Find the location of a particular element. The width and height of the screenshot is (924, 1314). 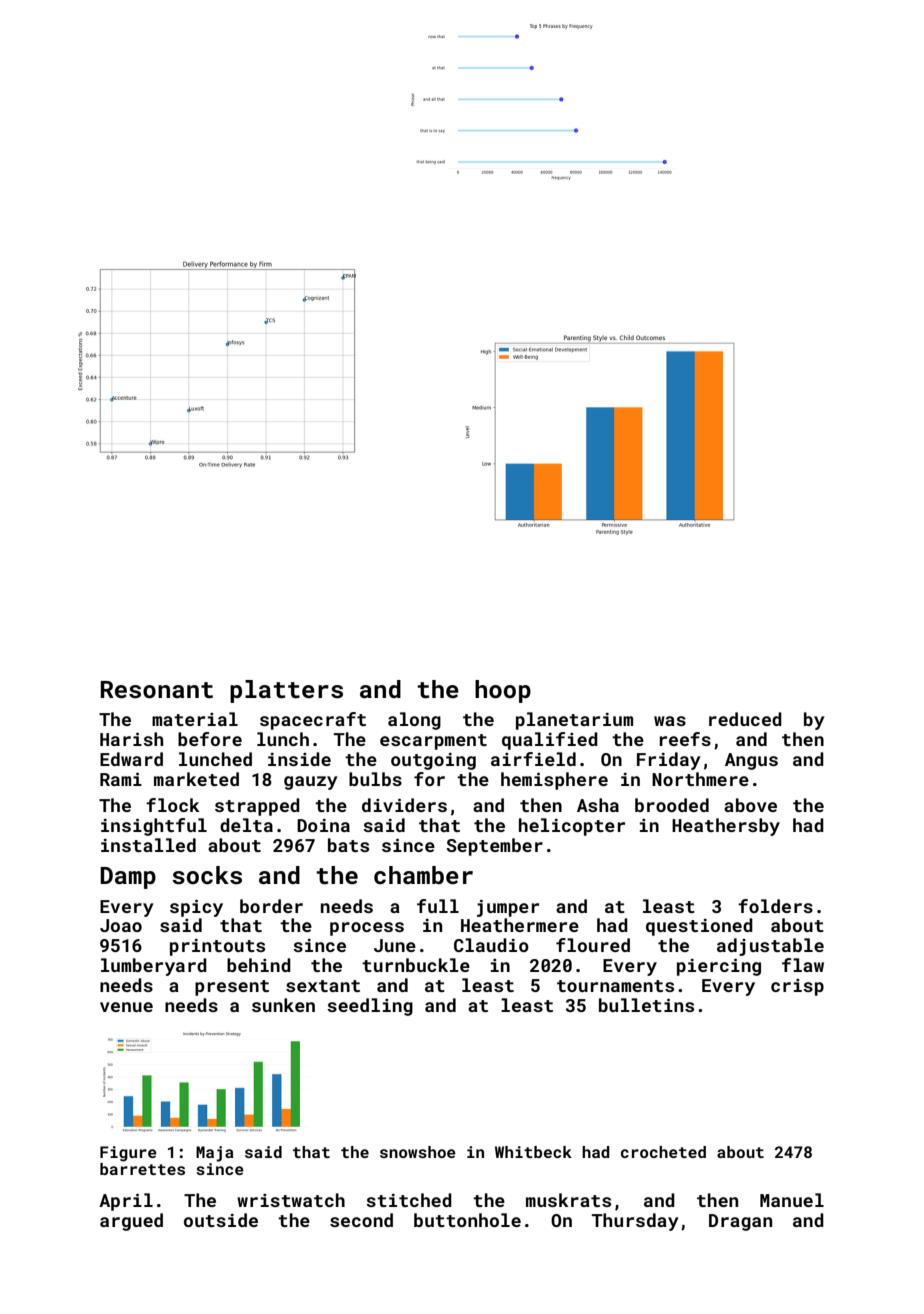

reduced is located at coordinates (745, 719).
